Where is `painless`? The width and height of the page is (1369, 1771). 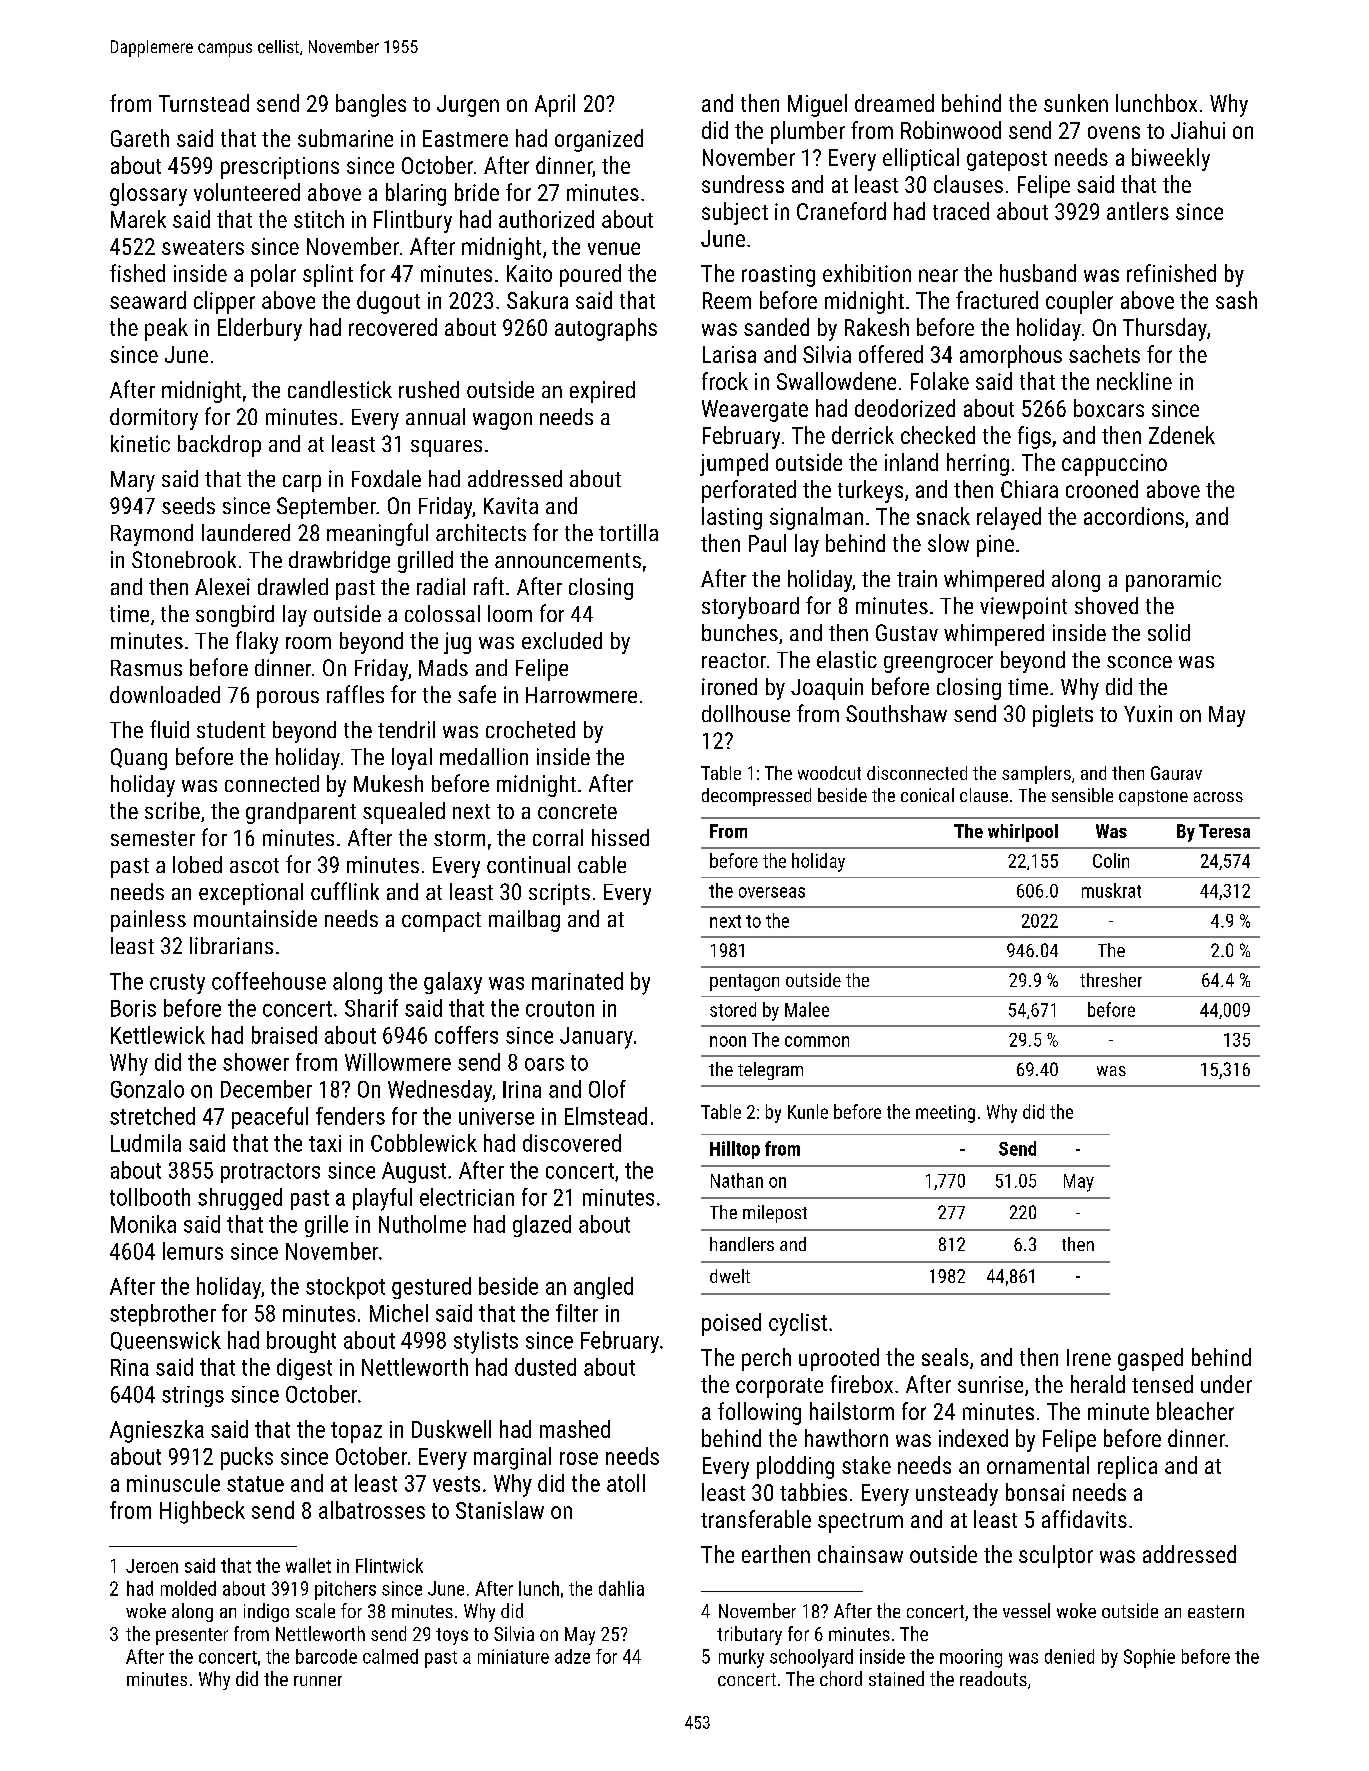 painless is located at coordinates (148, 921).
